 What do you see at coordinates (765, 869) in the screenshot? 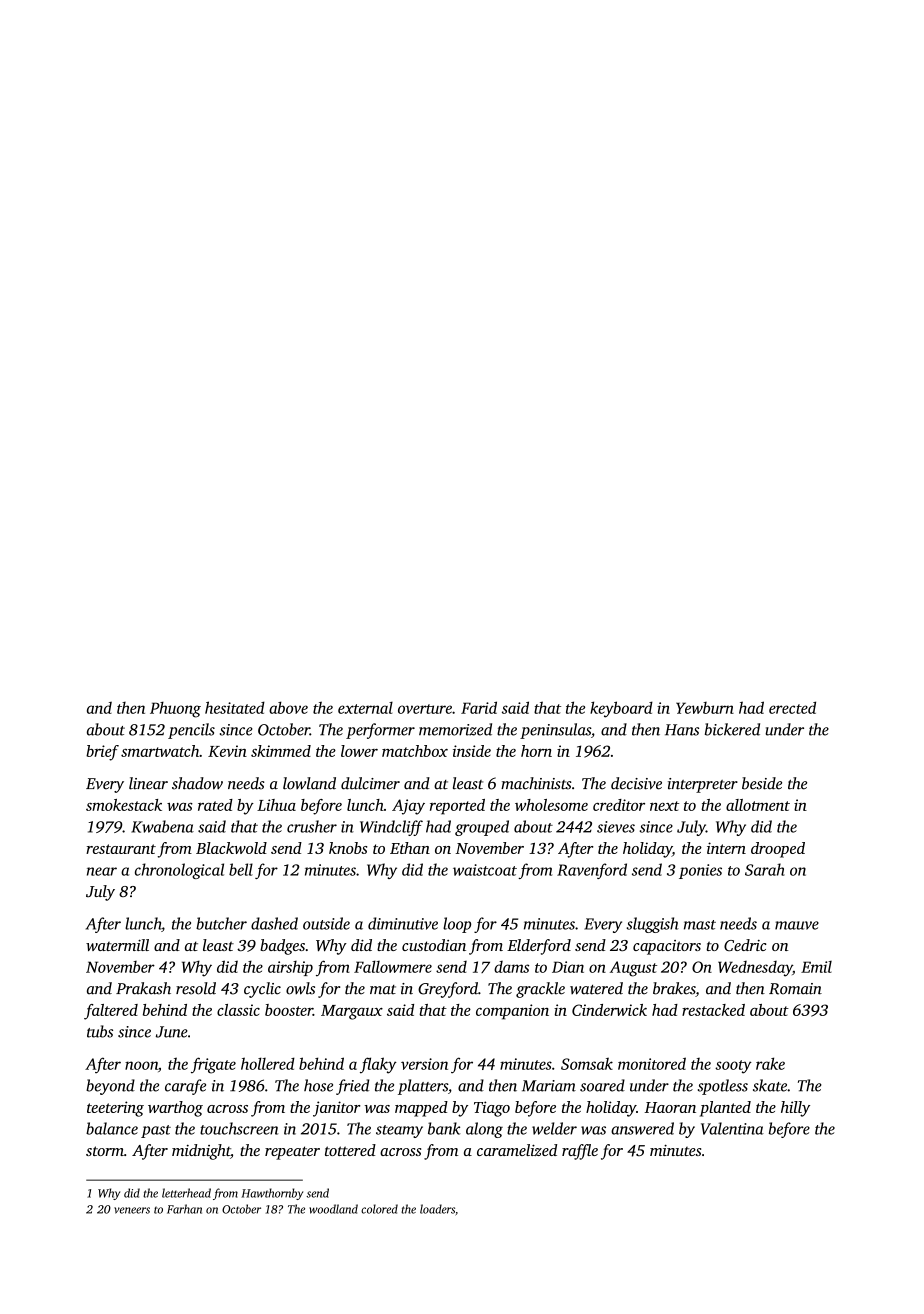
I see `Sarah` at bounding box center [765, 869].
